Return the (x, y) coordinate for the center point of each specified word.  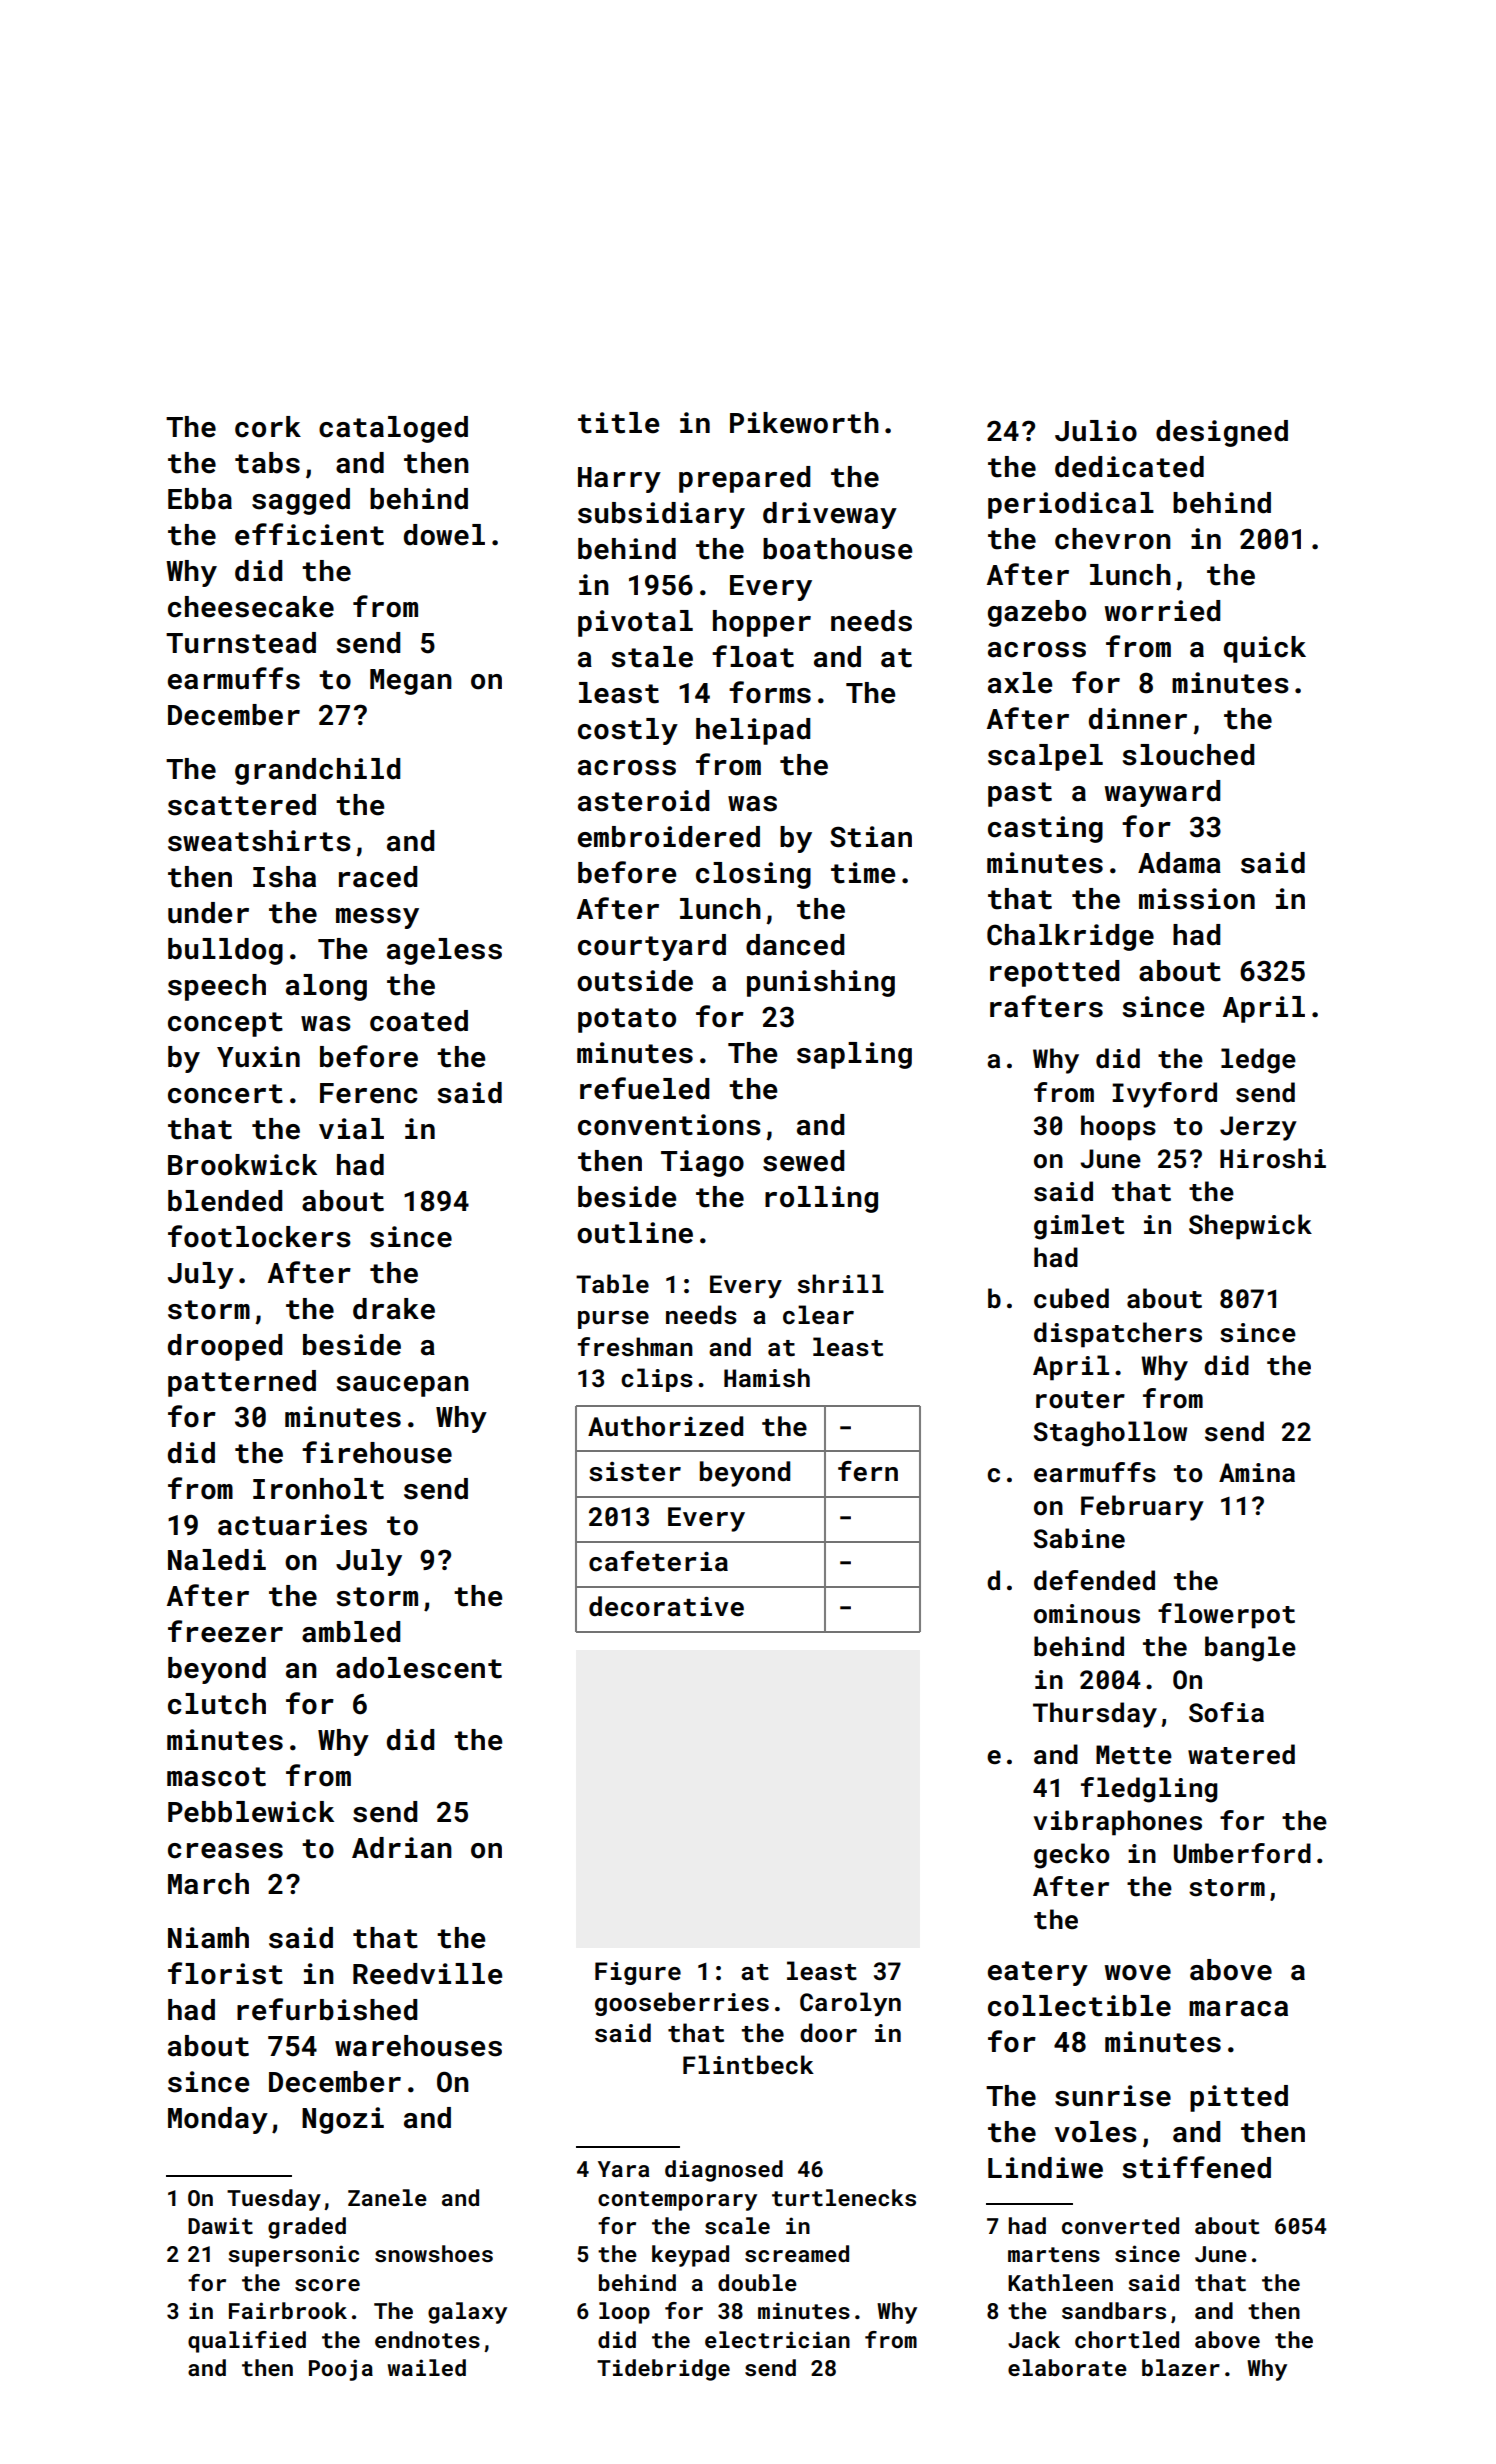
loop (624, 2313)
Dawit (220, 2225)
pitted (1239, 2098)
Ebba (200, 499)
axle (1020, 683)
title (618, 423)
